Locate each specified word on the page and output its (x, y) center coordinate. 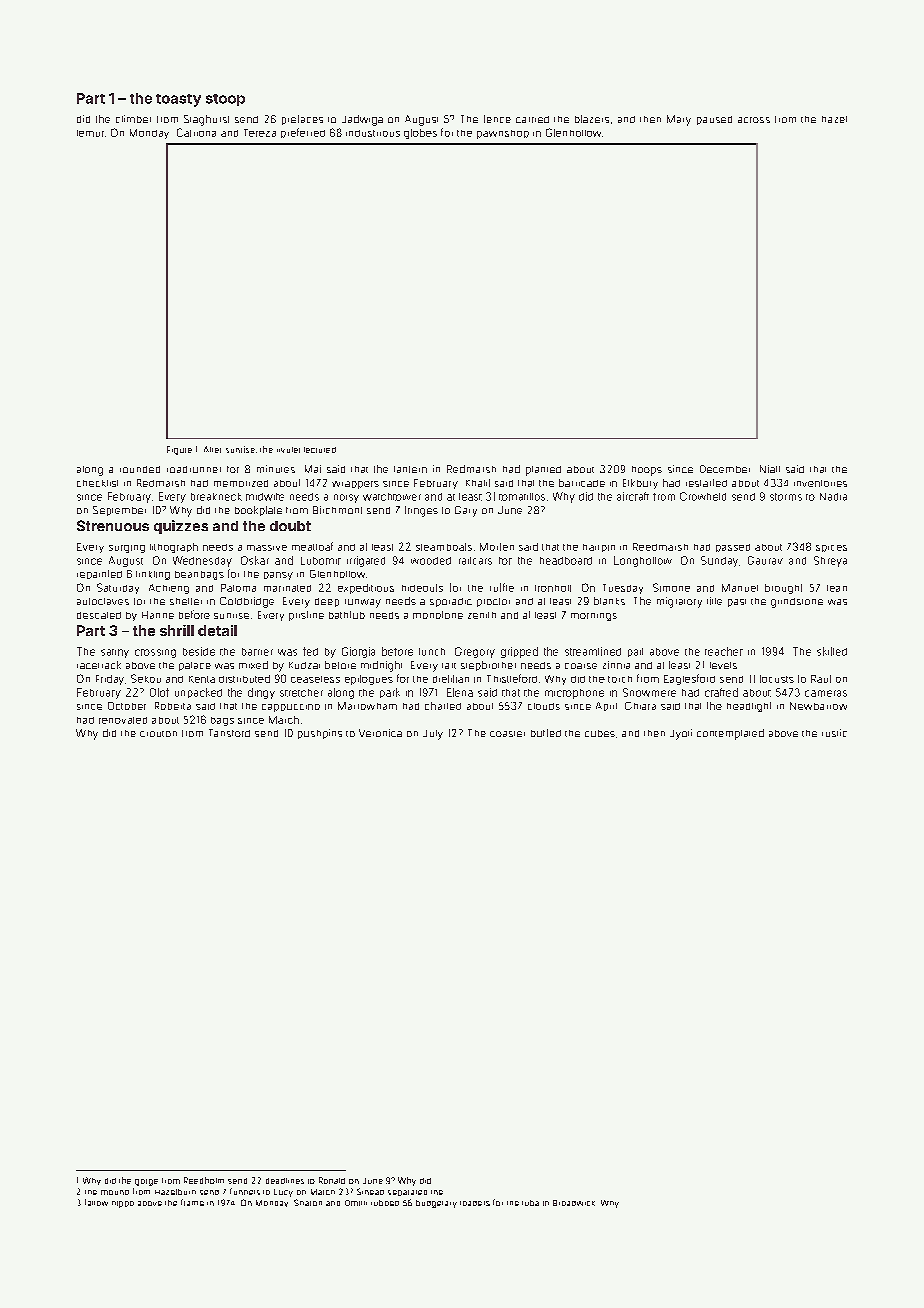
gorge (146, 1182)
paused (714, 120)
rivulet (288, 450)
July (433, 735)
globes (420, 134)
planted (543, 471)
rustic (834, 733)
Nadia (833, 497)
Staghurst (206, 120)
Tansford (229, 733)
